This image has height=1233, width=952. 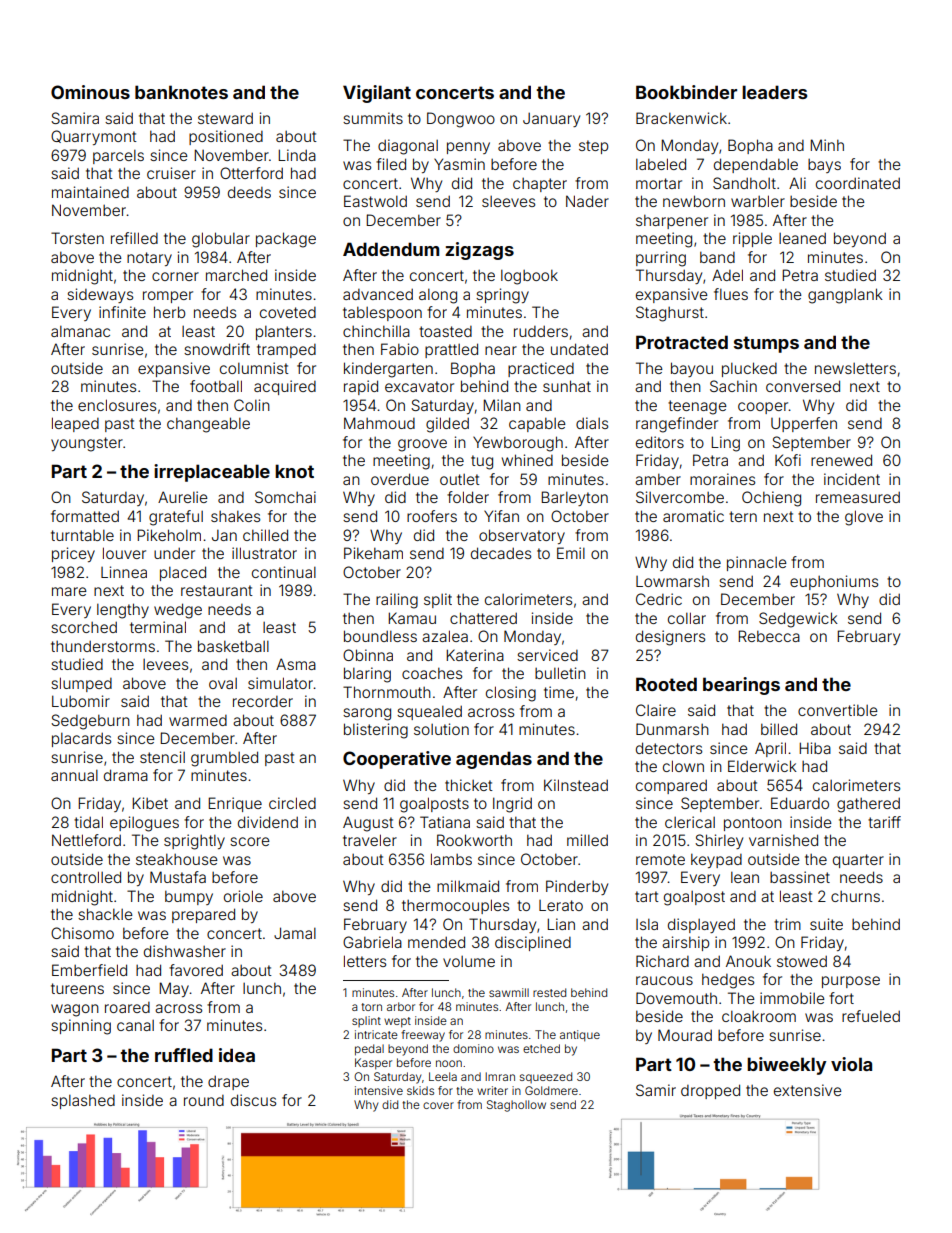 I want to click on Kamau, so click(x=412, y=618).
